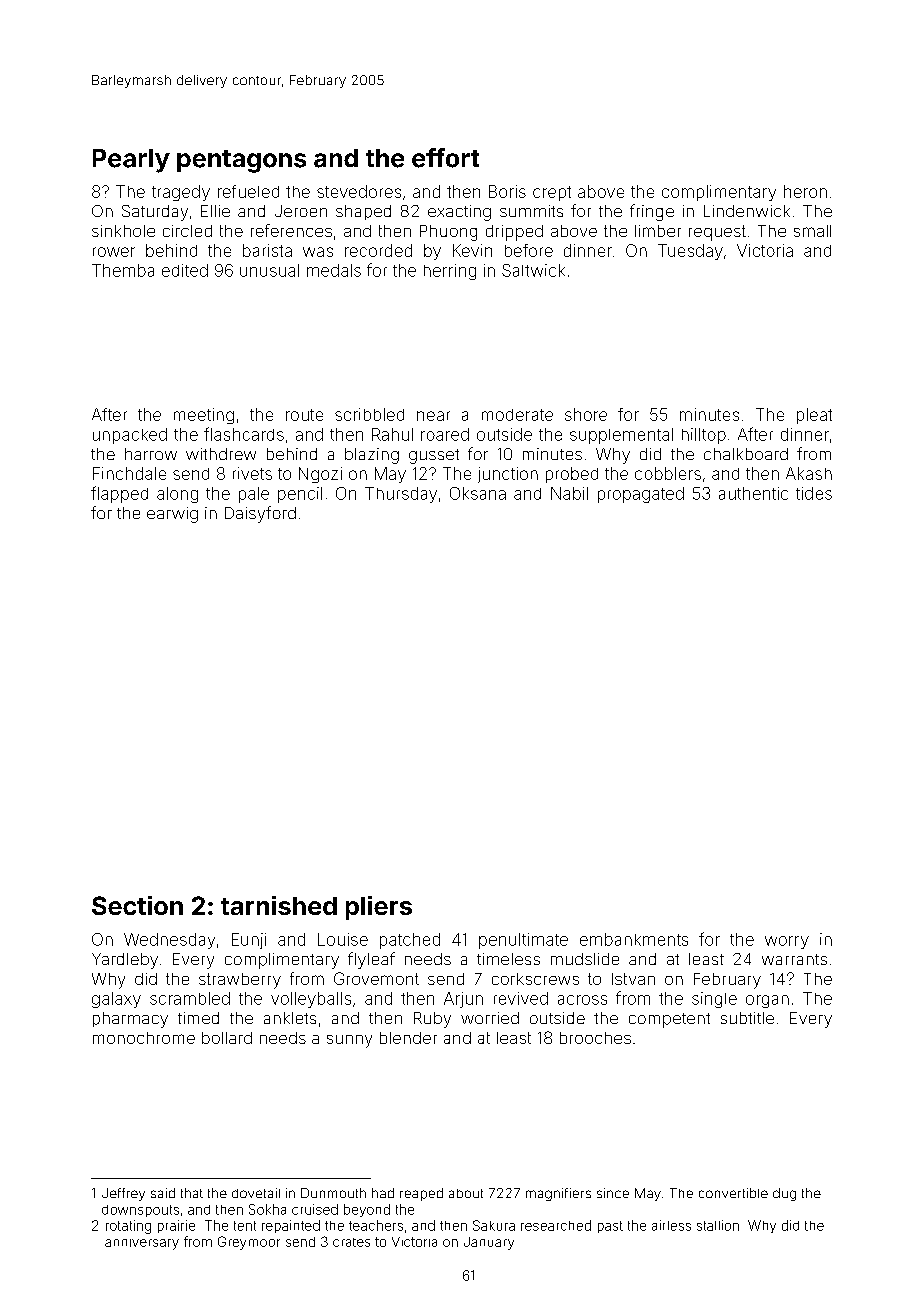 The image size is (924, 1314). What do you see at coordinates (142, 1244) in the page?
I see `anniversary` at bounding box center [142, 1244].
